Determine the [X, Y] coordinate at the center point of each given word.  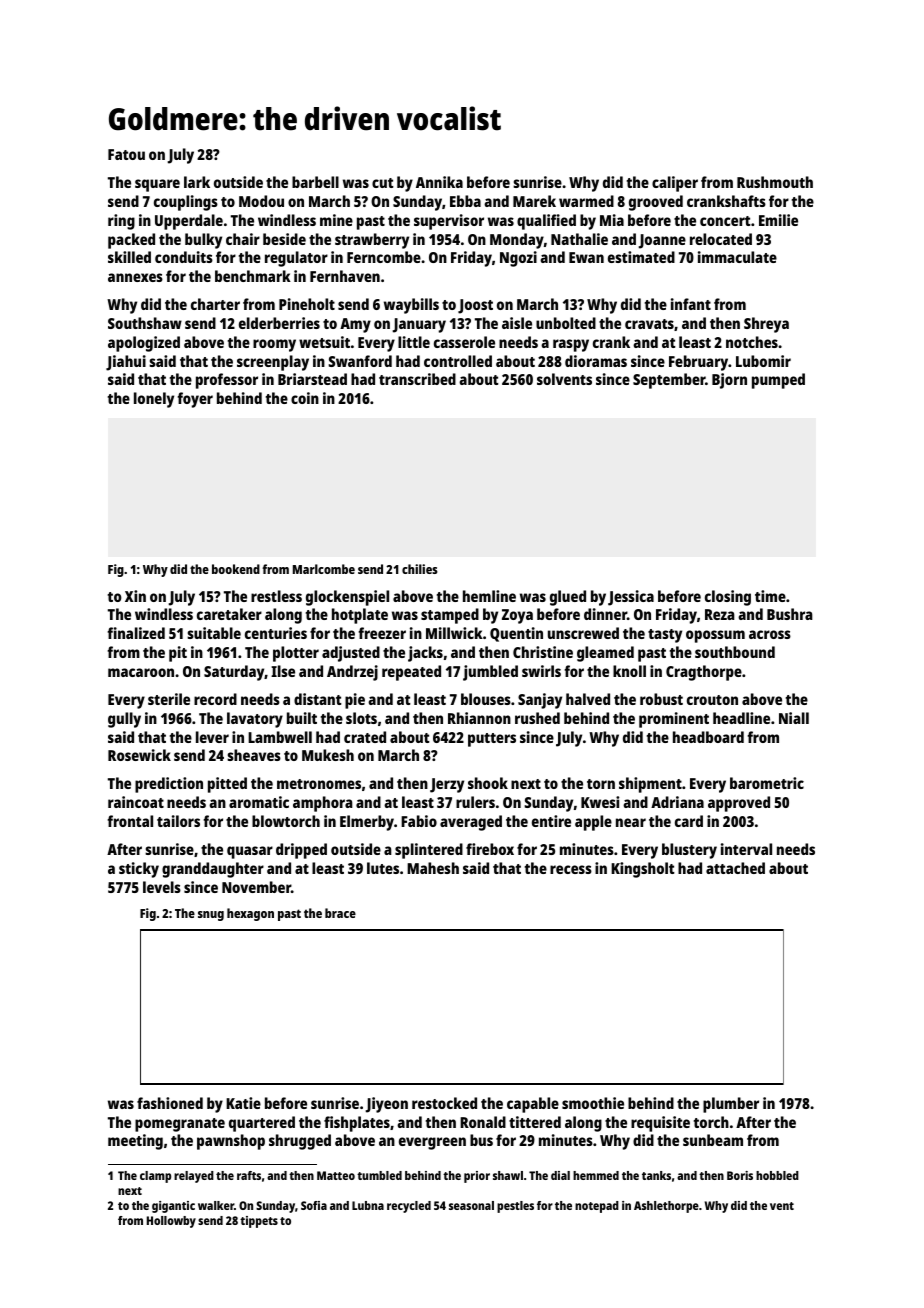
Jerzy [447, 785]
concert [725, 221]
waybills [411, 306]
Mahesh [433, 868]
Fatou [126, 154]
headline [741, 718]
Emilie [778, 220]
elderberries [279, 323]
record [215, 699]
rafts [249, 1175]
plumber [731, 1105]
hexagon [250, 914]
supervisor [449, 222]
